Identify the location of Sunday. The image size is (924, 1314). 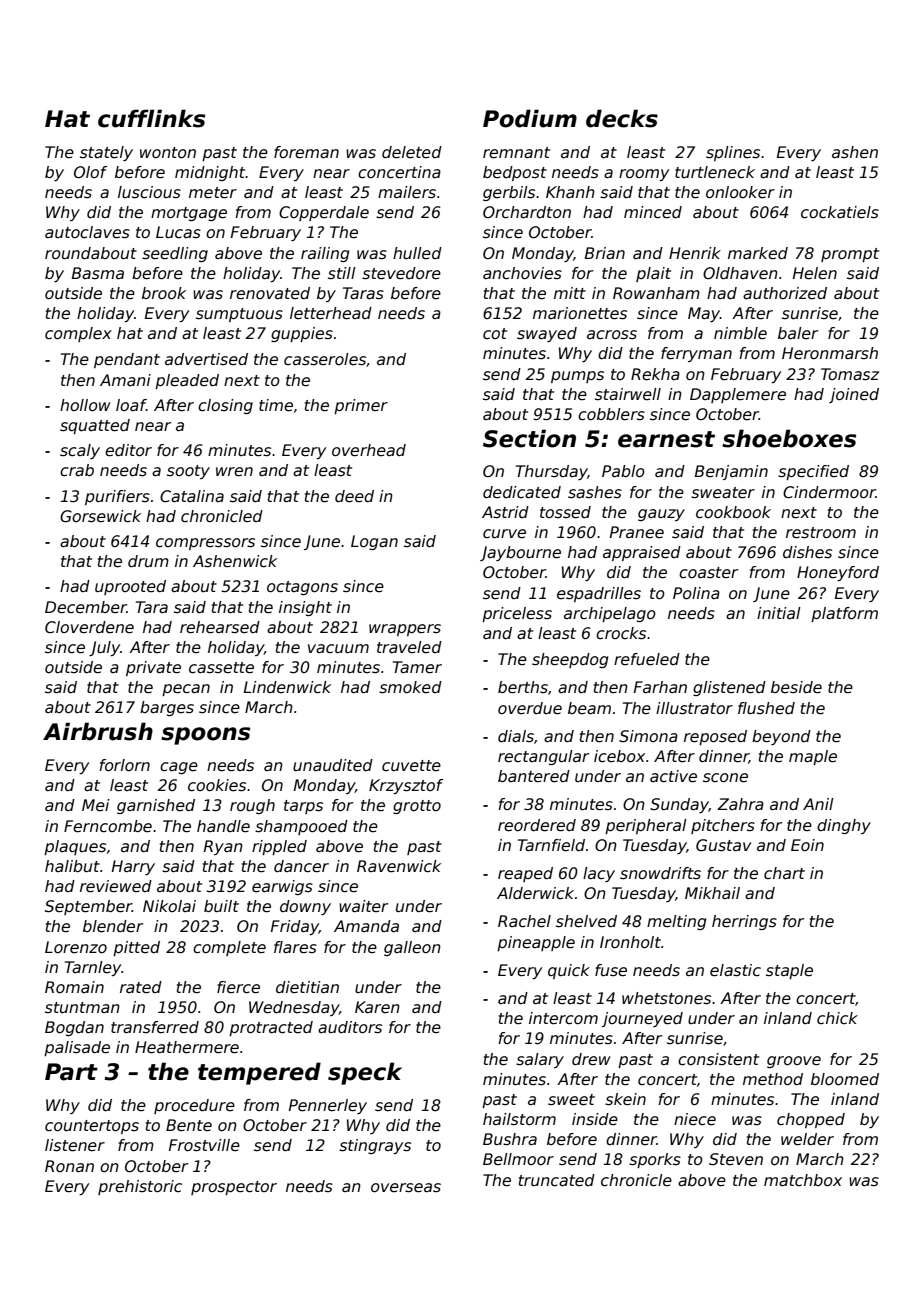
(679, 805).
